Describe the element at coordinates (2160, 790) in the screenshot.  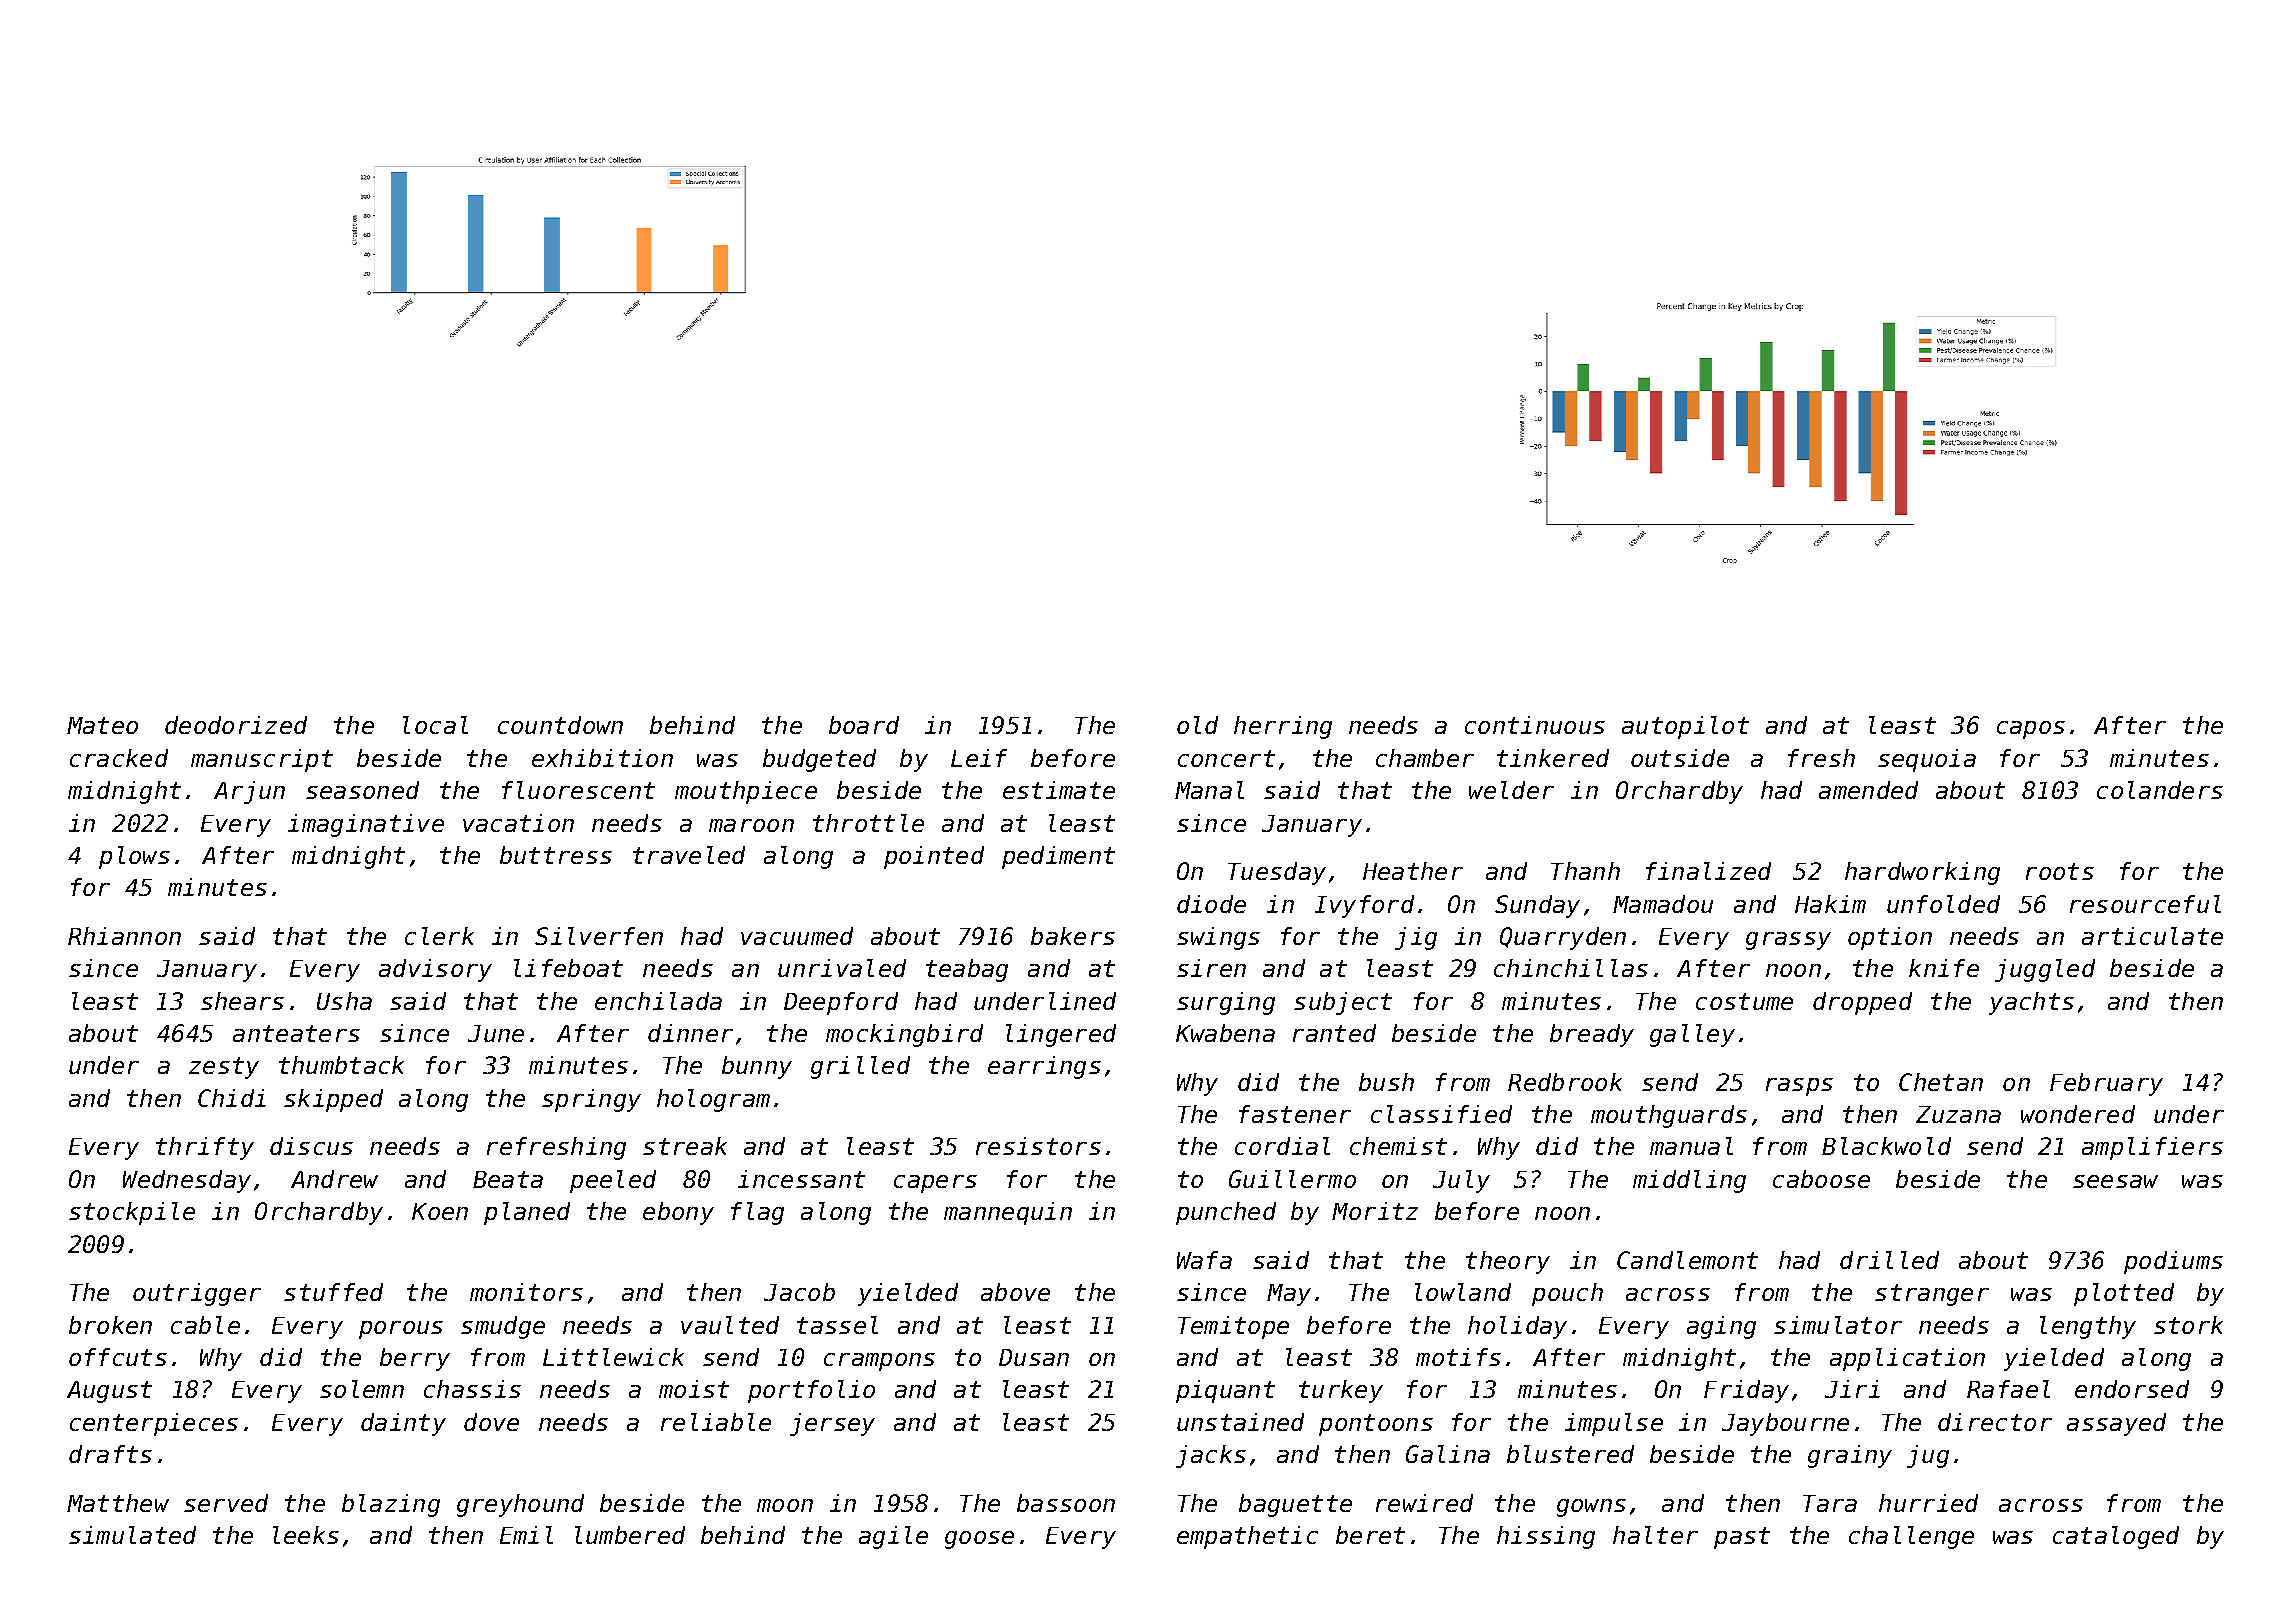
I see `colanders` at that location.
